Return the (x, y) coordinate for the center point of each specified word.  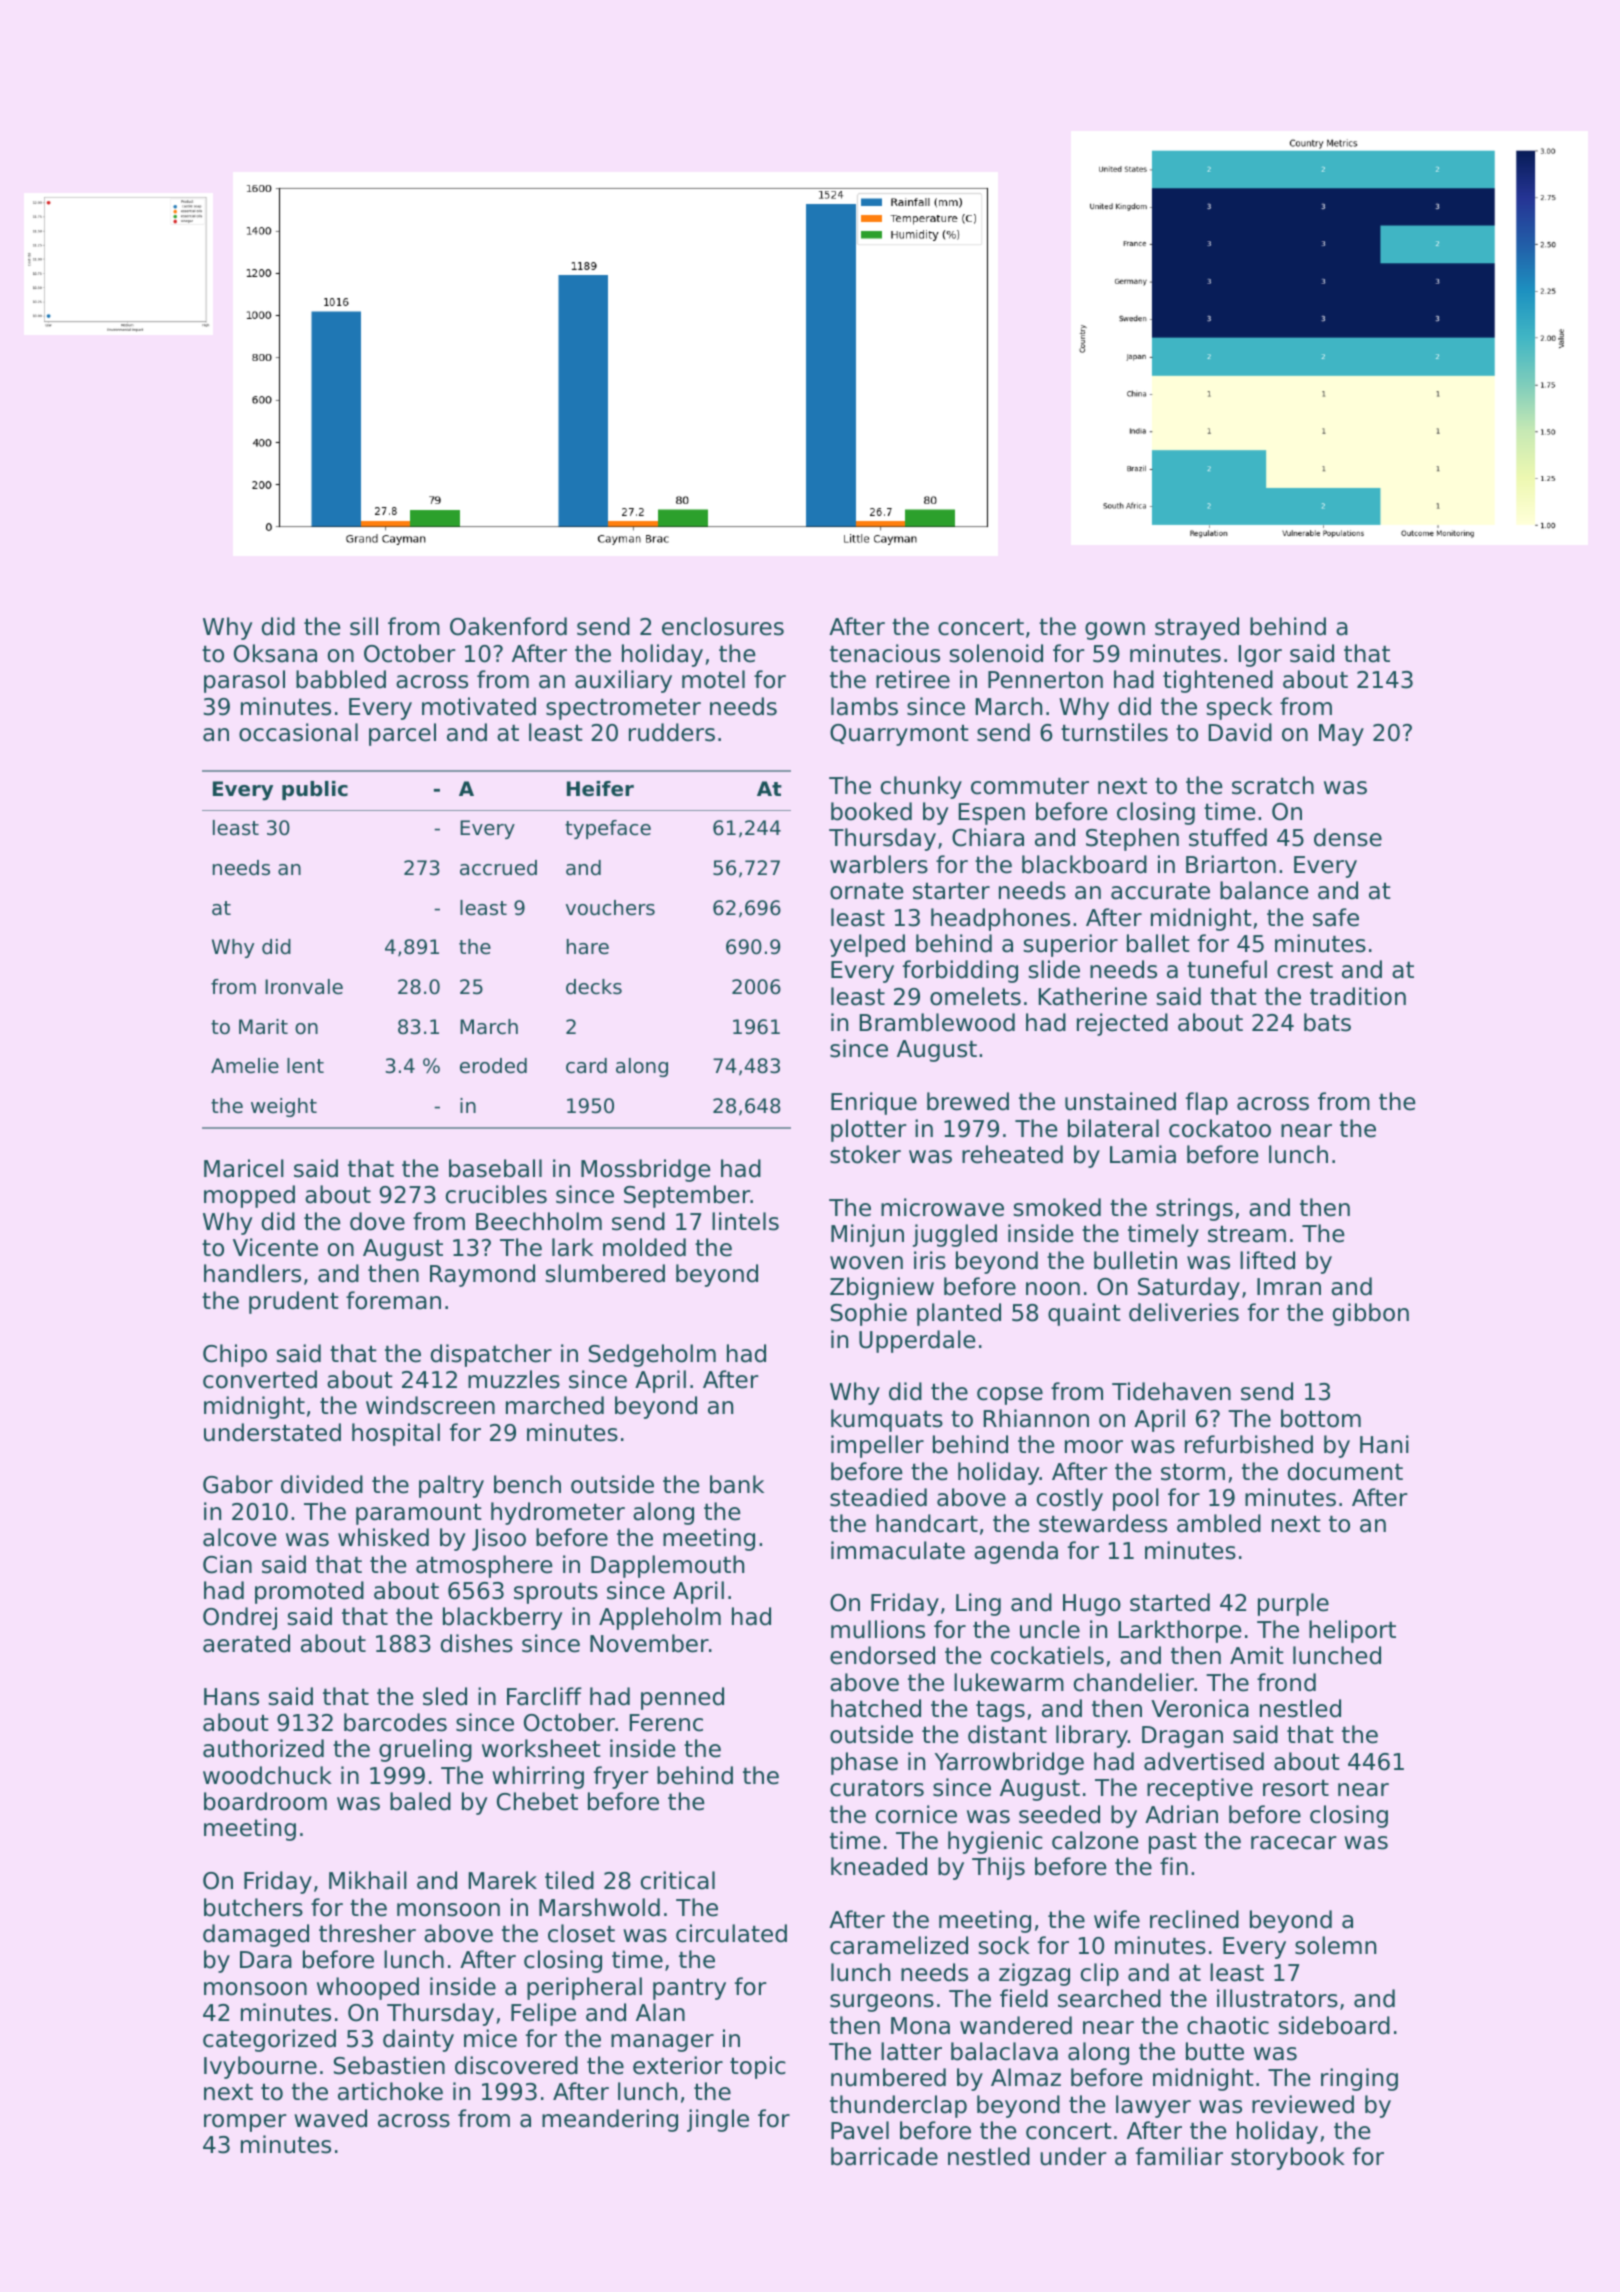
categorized (269, 2040)
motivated (479, 706)
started (1170, 1602)
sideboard (1334, 2025)
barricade (884, 2156)
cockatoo (1220, 1128)
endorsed (882, 1655)
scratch (1273, 785)
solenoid (996, 653)
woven (866, 1263)
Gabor (238, 1484)
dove (377, 1221)
